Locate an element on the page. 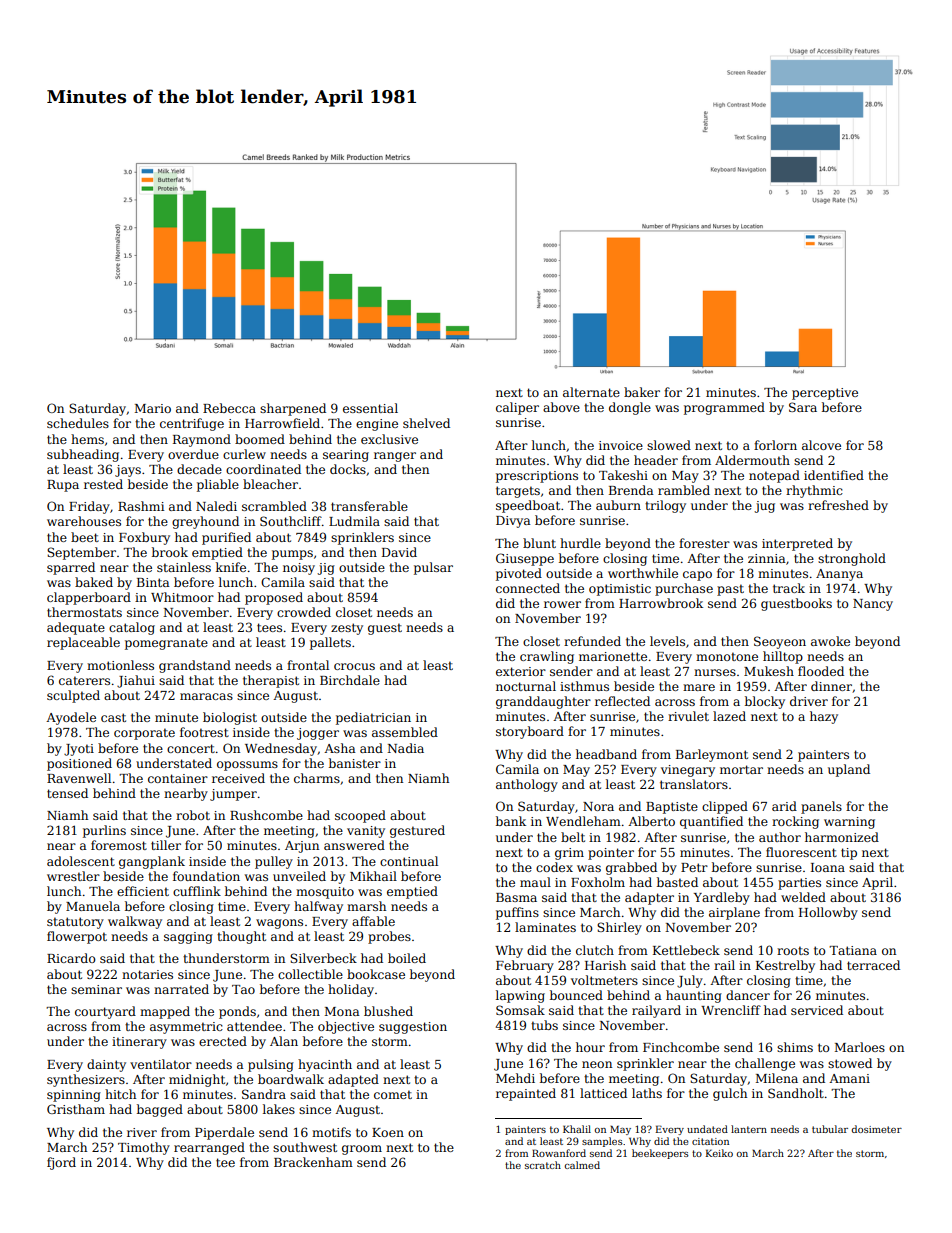 The height and width of the image is (1233, 952). perceptive is located at coordinates (825, 394).
